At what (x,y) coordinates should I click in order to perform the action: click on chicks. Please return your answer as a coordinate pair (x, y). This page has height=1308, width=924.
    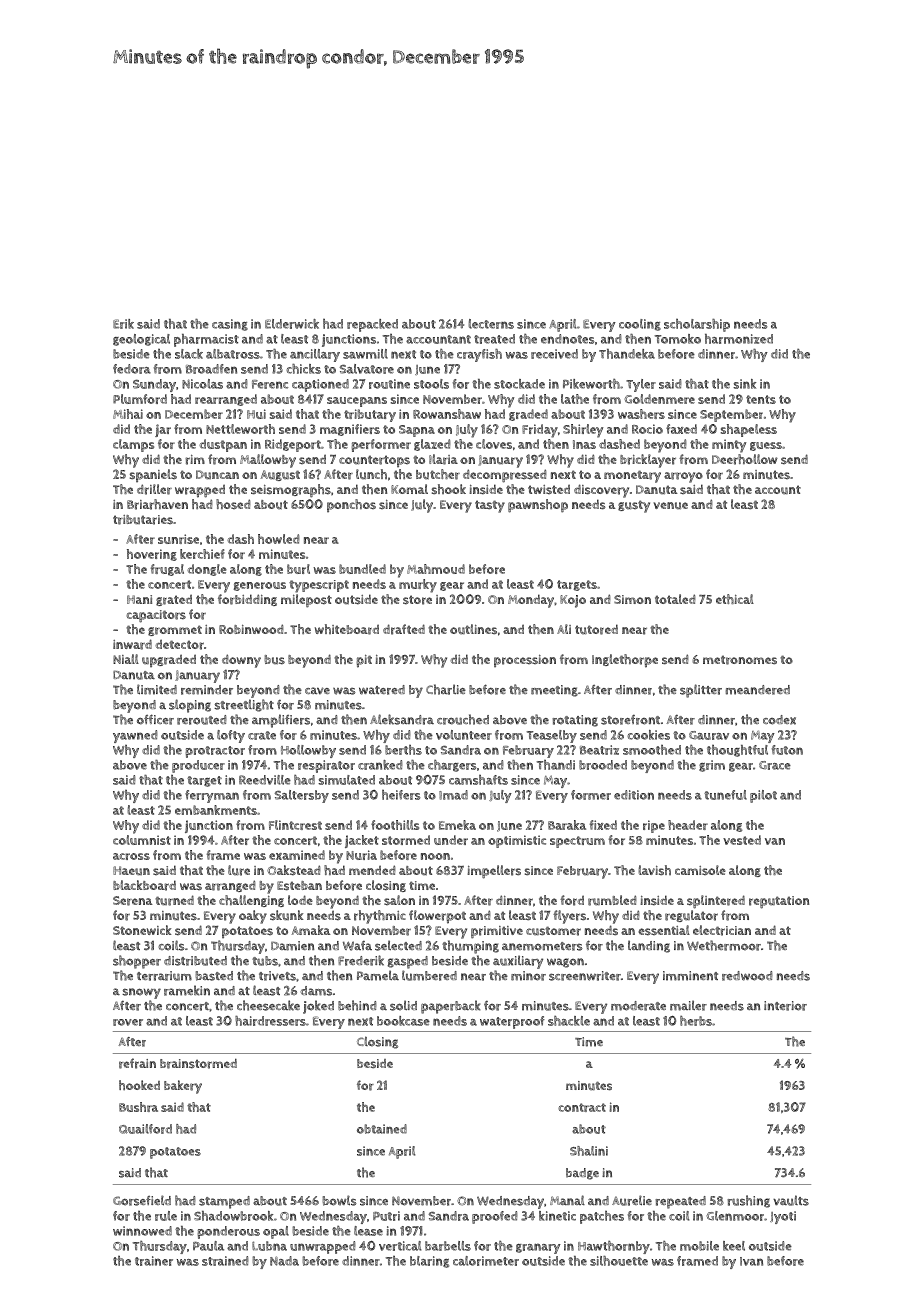
    Looking at the image, I should click on (303, 369).
